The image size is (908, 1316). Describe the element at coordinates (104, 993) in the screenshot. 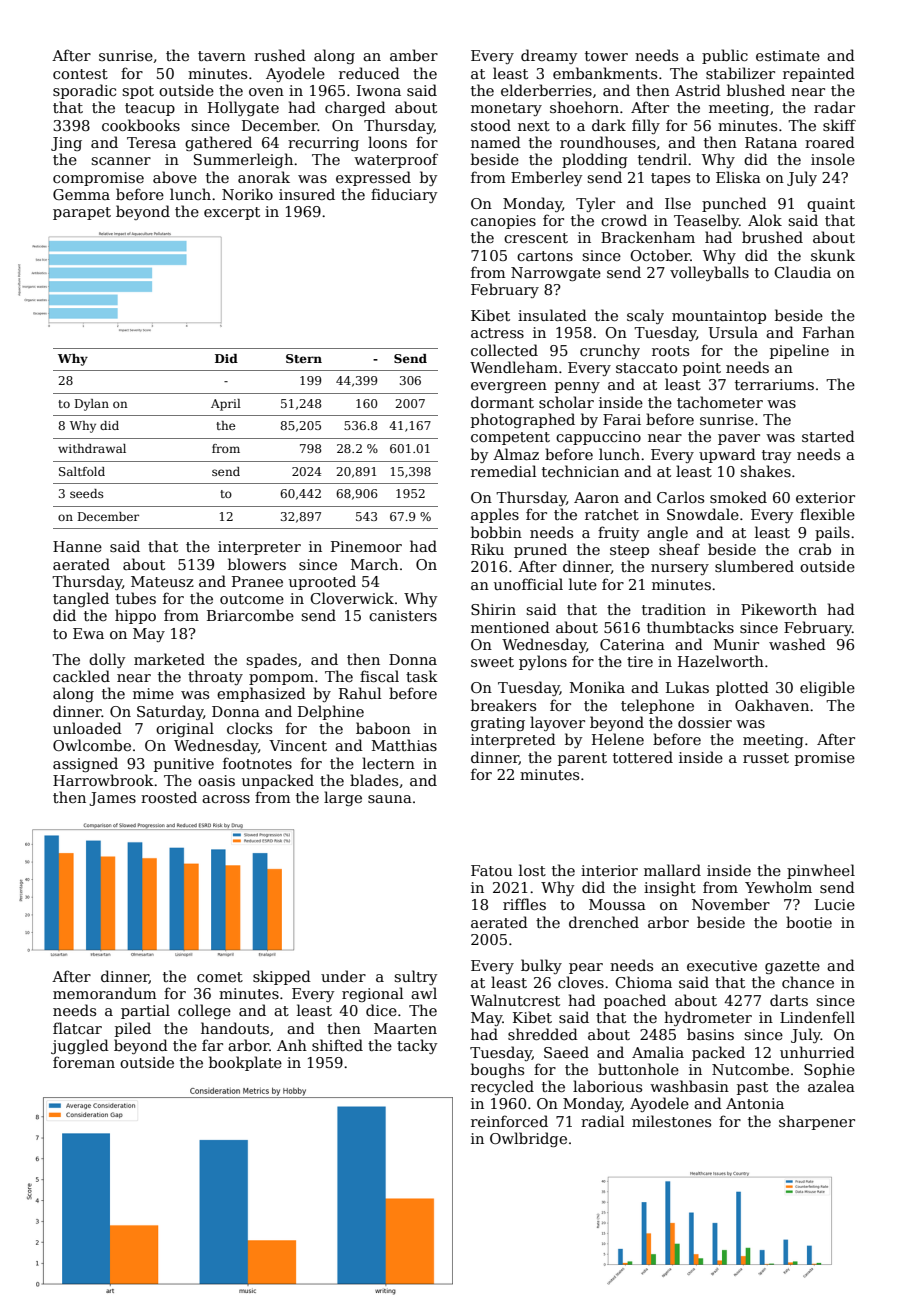

I see `memorandum` at that location.
